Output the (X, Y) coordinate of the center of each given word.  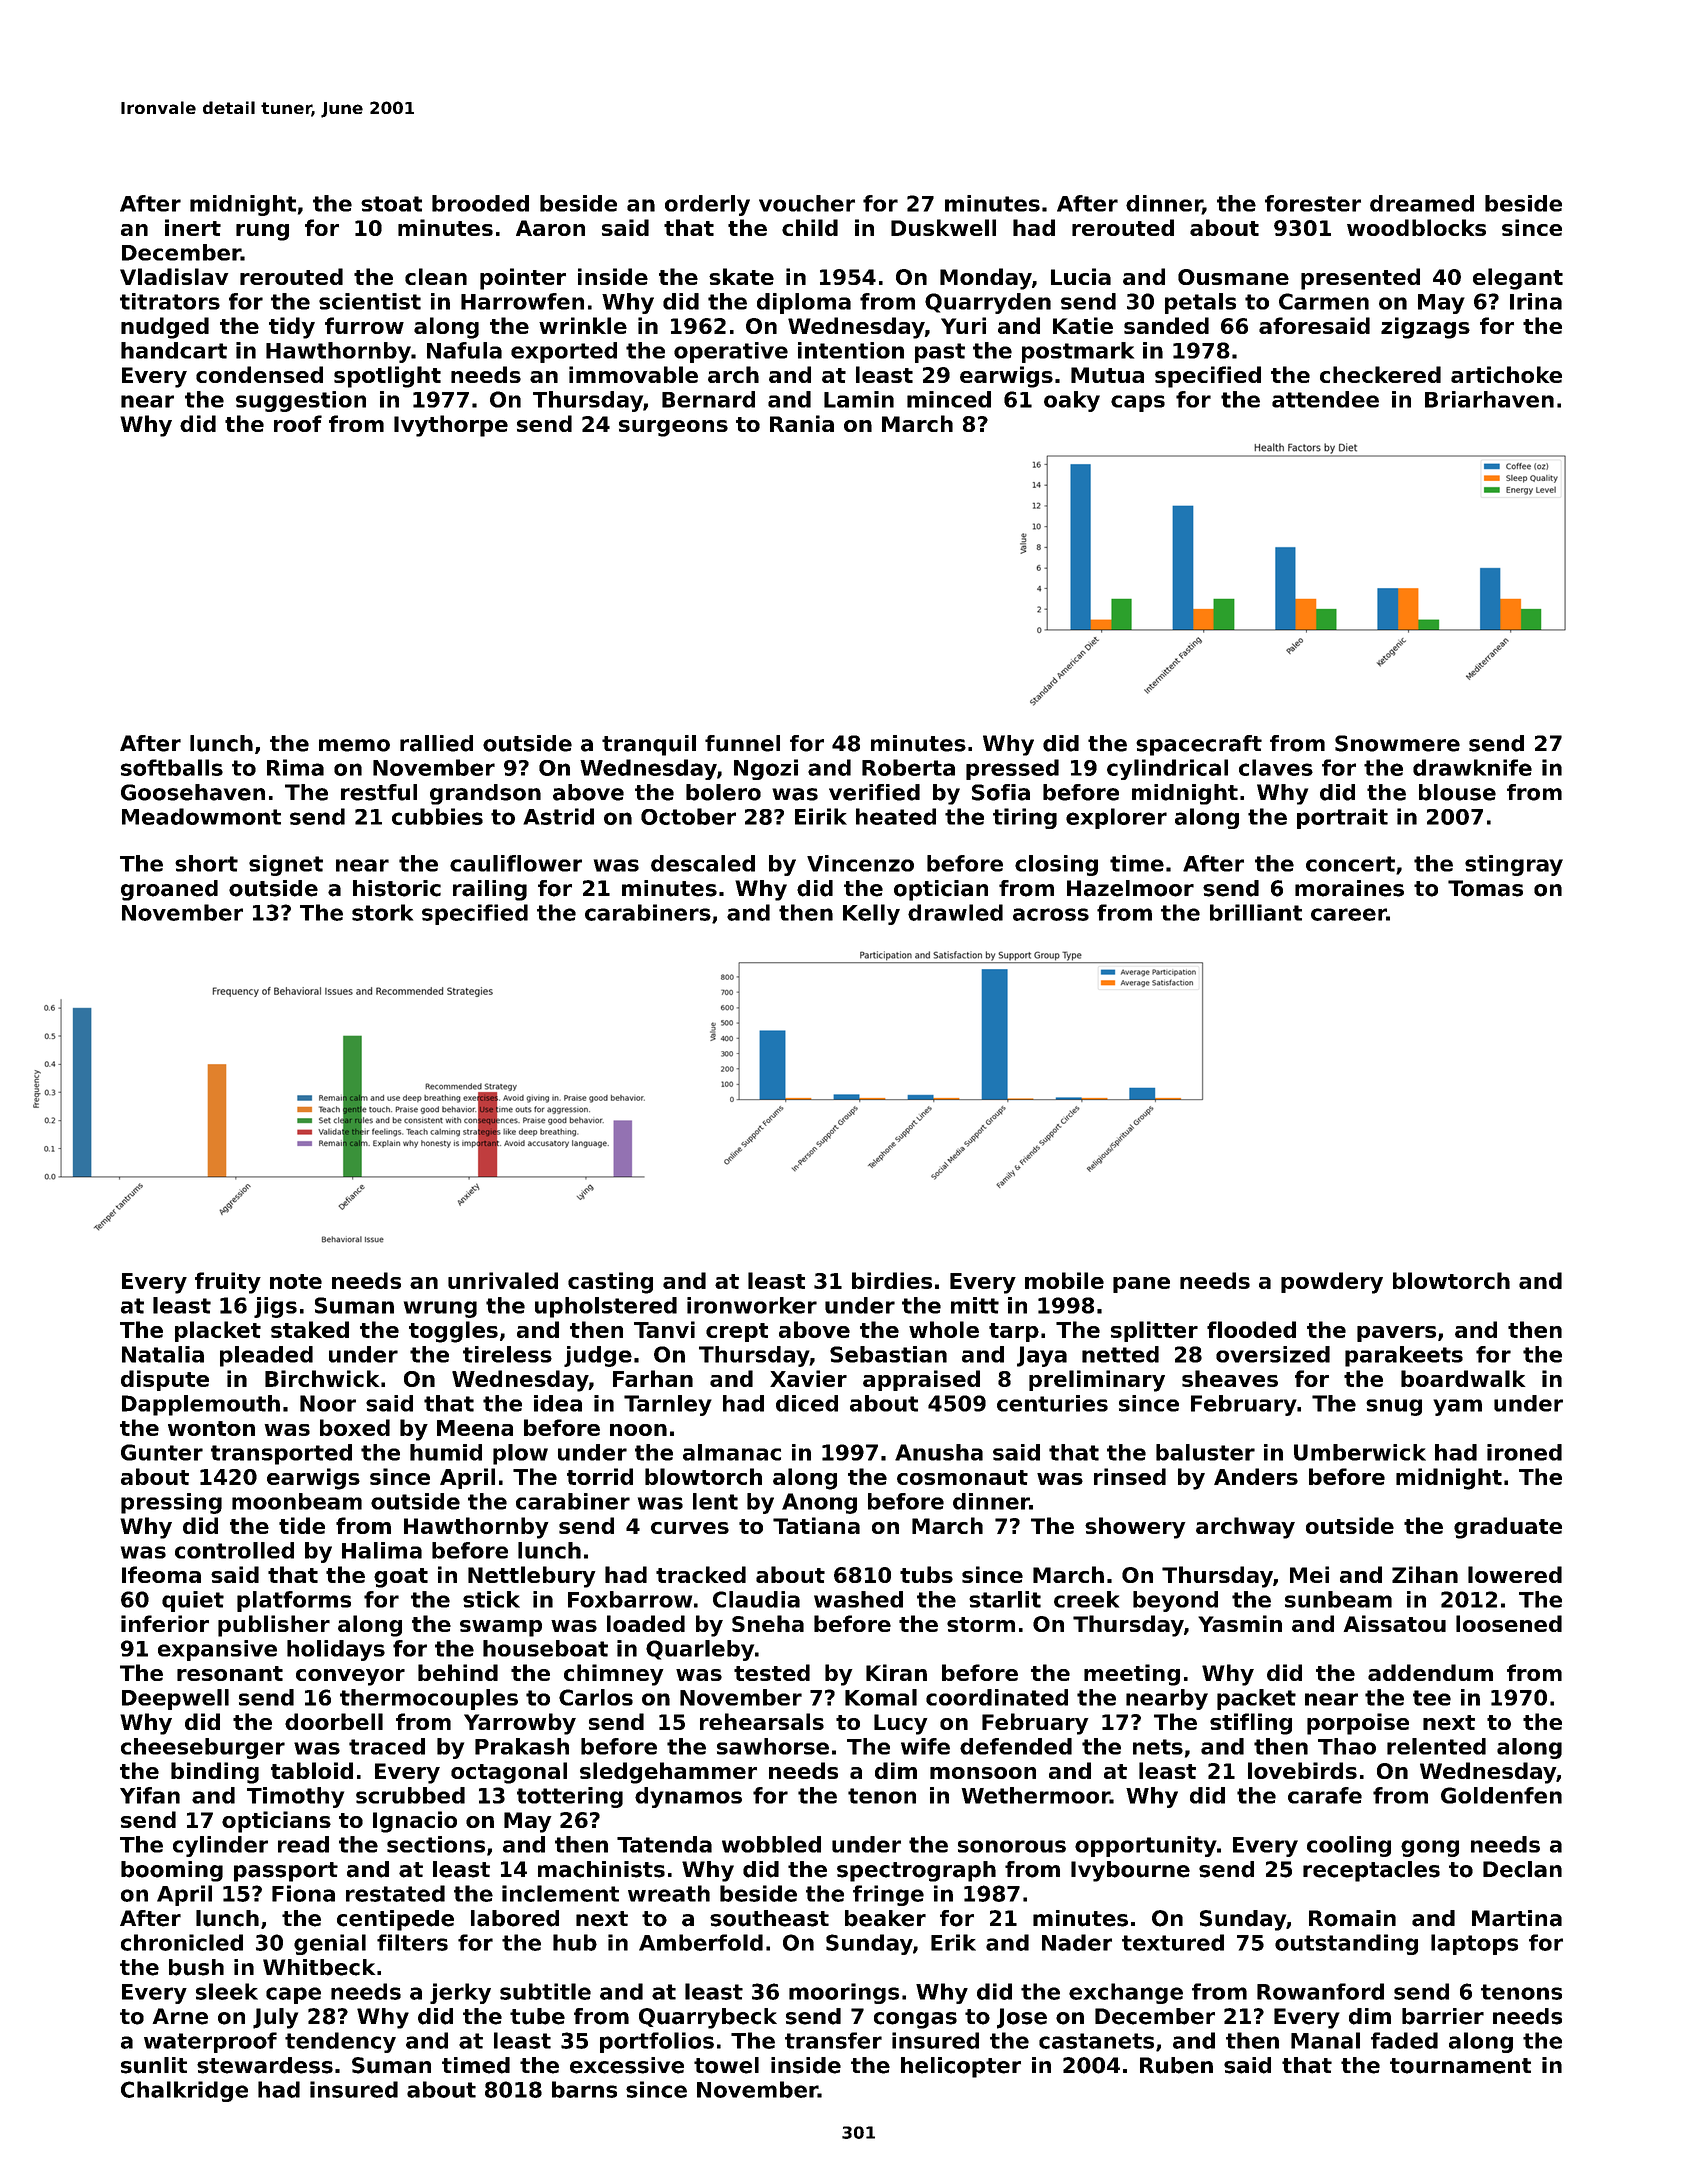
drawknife (1472, 767)
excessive (627, 2065)
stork (382, 912)
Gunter (162, 1452)
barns (584, 2089)
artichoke (1506, 374)
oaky (1072, 401)
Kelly (871, 914)
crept (737, 1332)
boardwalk (1463, 1378)
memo (354, 745)
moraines (1349, 888)
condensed (259, 374)
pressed (1012, 769)
